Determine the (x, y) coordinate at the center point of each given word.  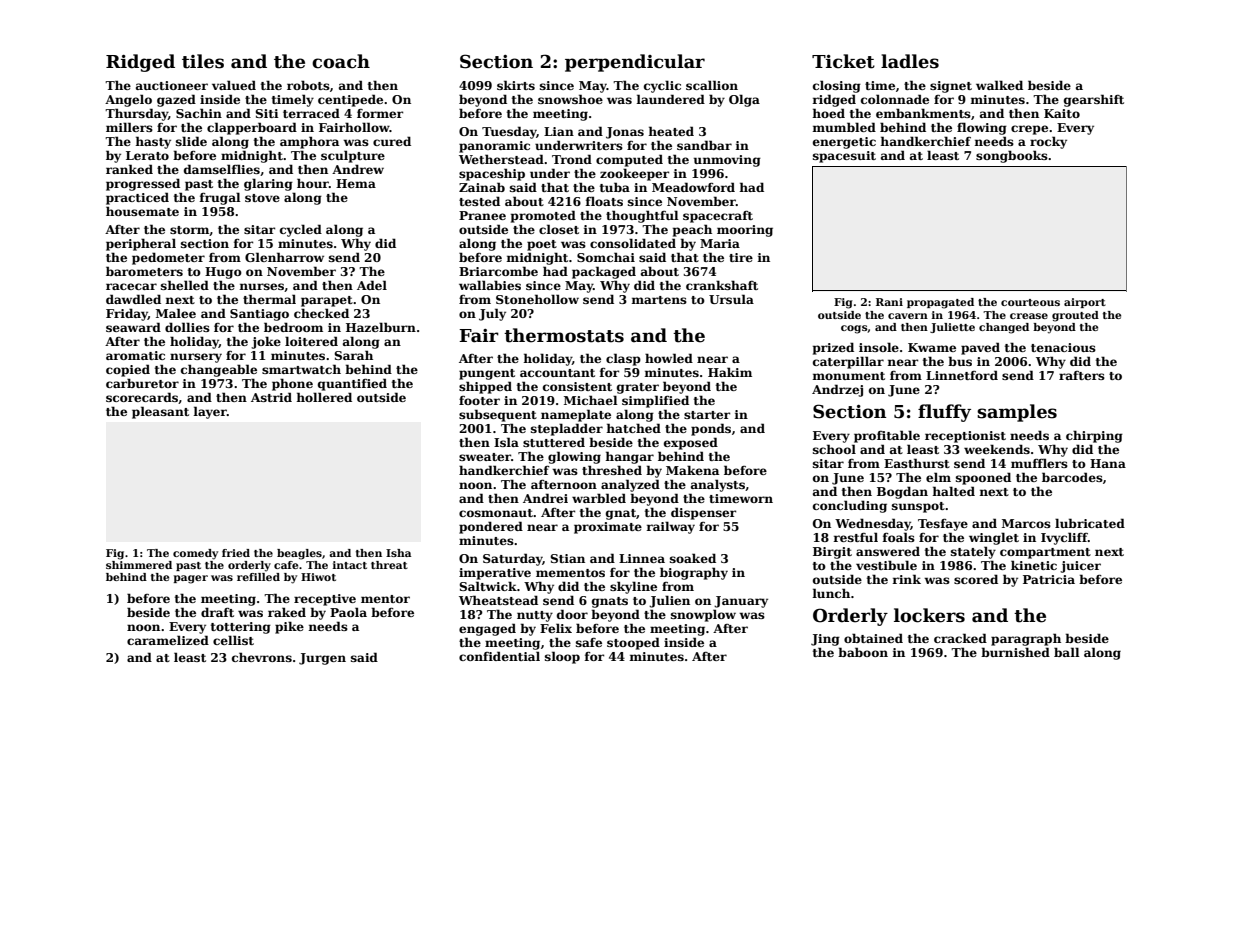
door (572, 614)
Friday (127, 314)
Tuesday (509, 132)
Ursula (731, 299)
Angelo (128, 100)
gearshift (1094, 100)
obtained (873, 638)
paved (980, 348)
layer (210, 412)
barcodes (1072, 477)
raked (287, 612)
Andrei (545, 498)
